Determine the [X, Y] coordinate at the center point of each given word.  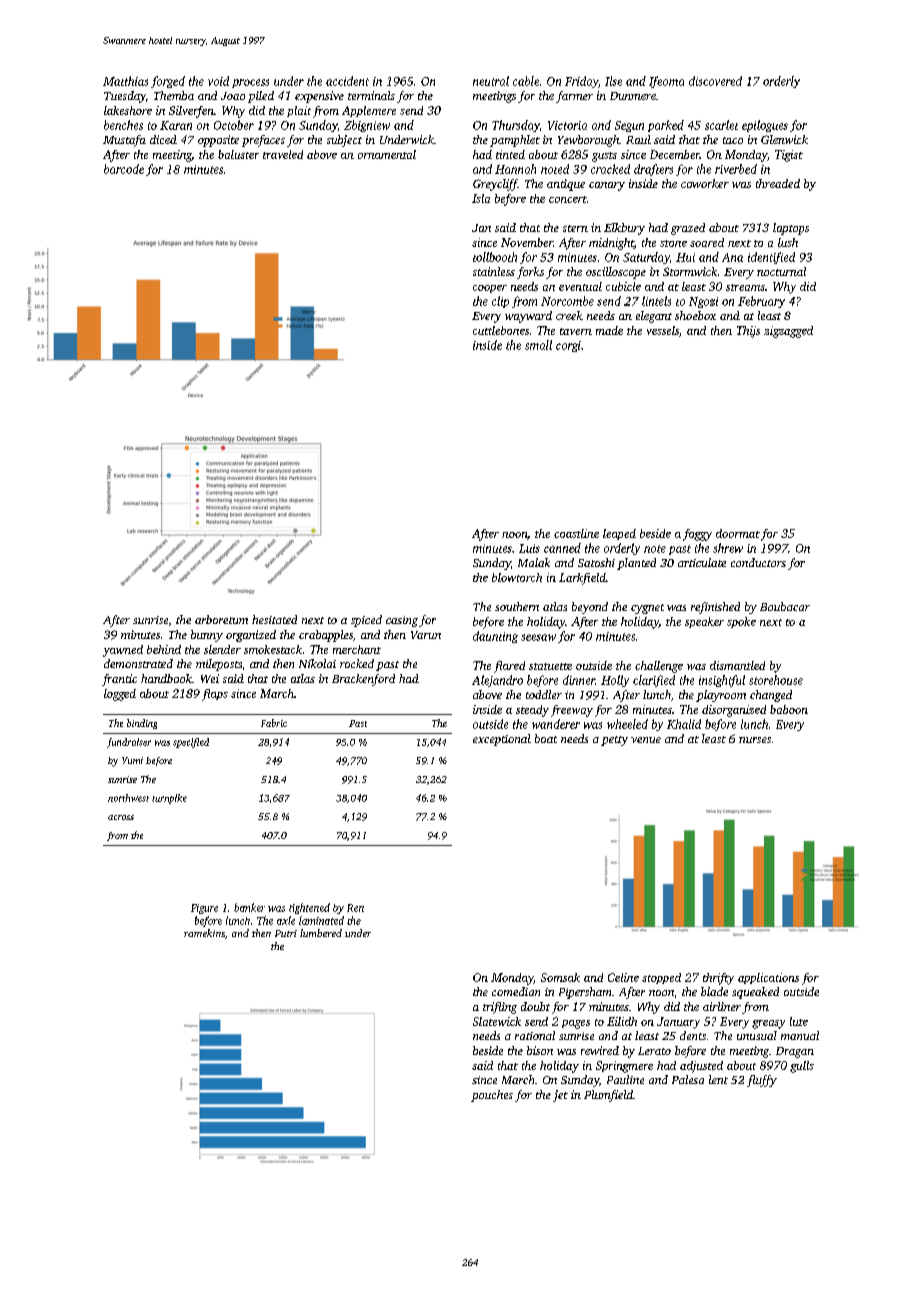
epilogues [765, 126]
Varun [426, 635]
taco [733, 140]
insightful [722, 681]
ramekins [204, 933]
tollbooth [495, 257]
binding [142, 724]
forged [168, 82]
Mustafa [124, 141]
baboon [789, 709]
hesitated [274, 619]
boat [546, 738]
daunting [495, 637]
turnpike [169, 799]
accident [347, 81]
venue [646, 740]
